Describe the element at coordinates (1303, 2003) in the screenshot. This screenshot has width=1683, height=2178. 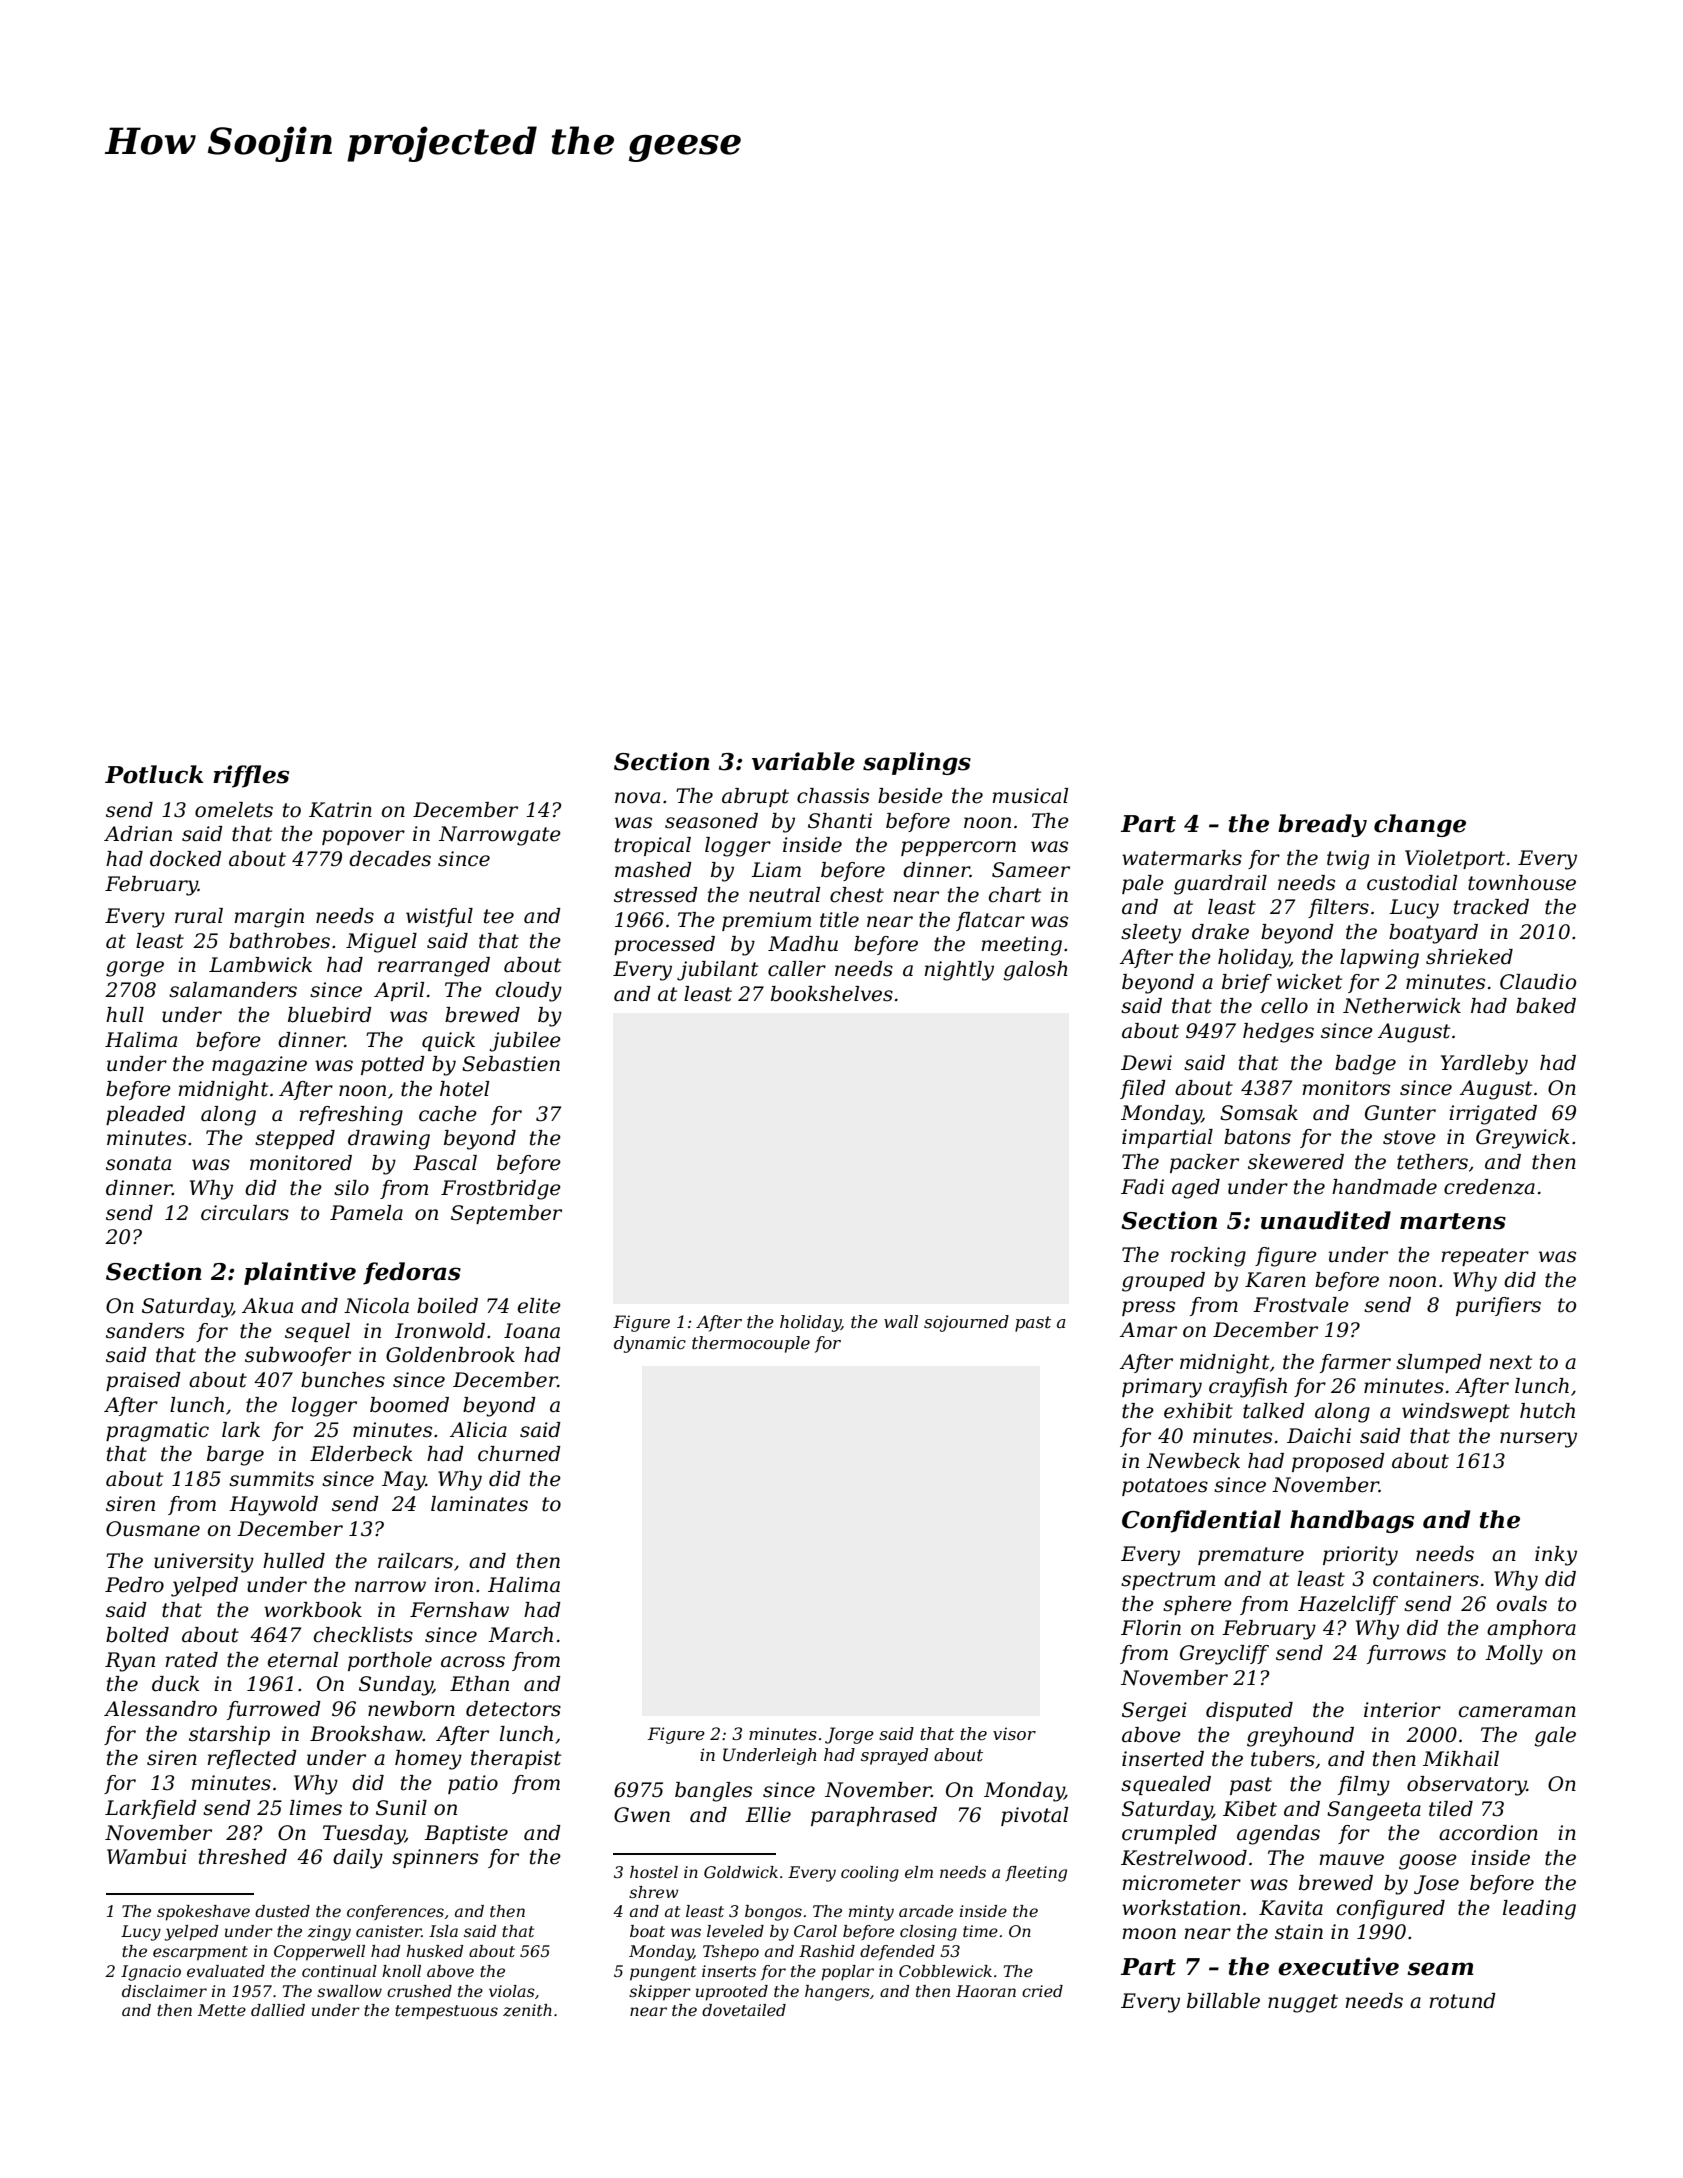
I see `nugget` at that location.
